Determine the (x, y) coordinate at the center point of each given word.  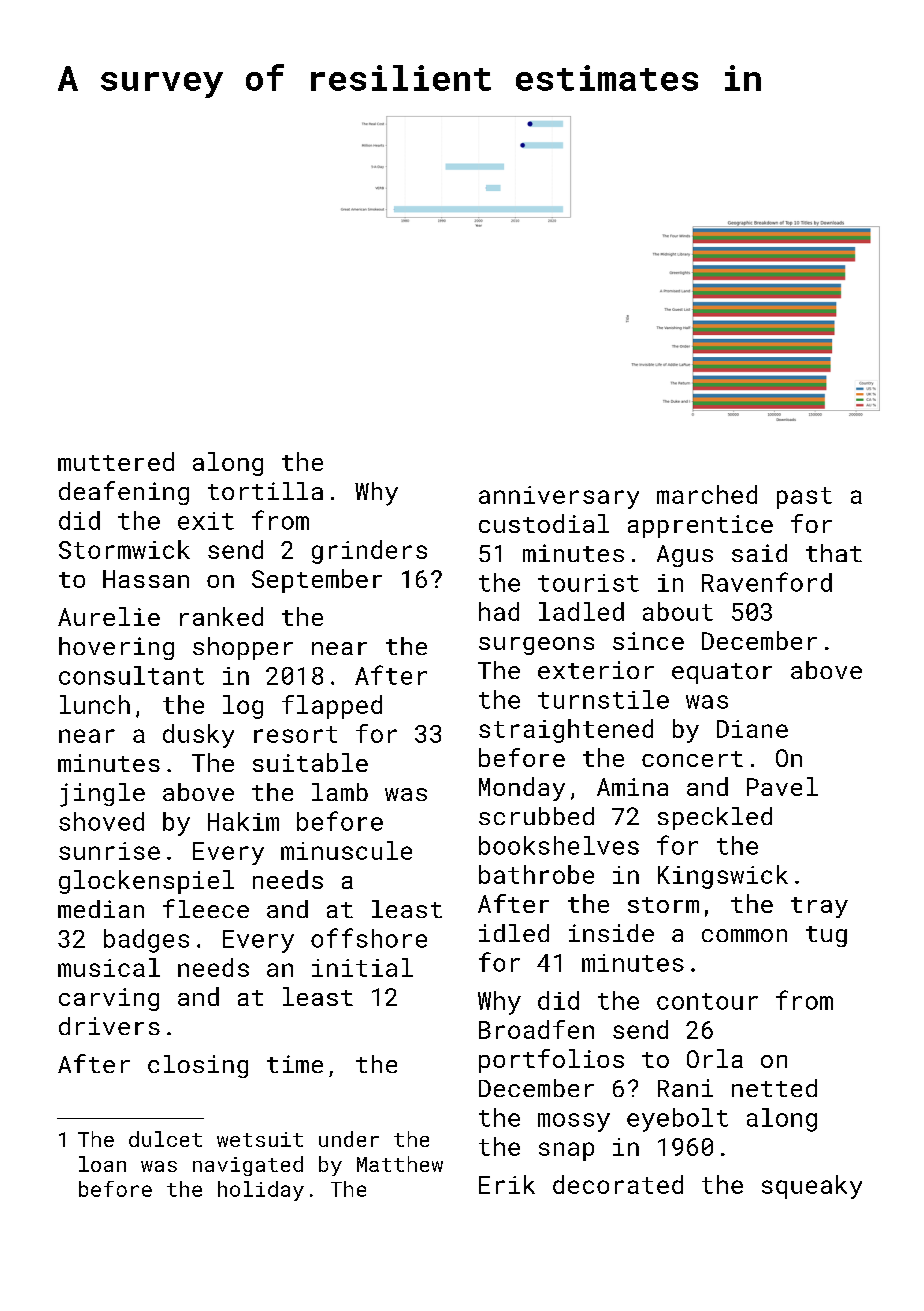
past (804, 498)
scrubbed (536, 816)
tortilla (265, 491)
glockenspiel (146, 882)
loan (102, 1164)
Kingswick (723, 877)
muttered (116, 461)
